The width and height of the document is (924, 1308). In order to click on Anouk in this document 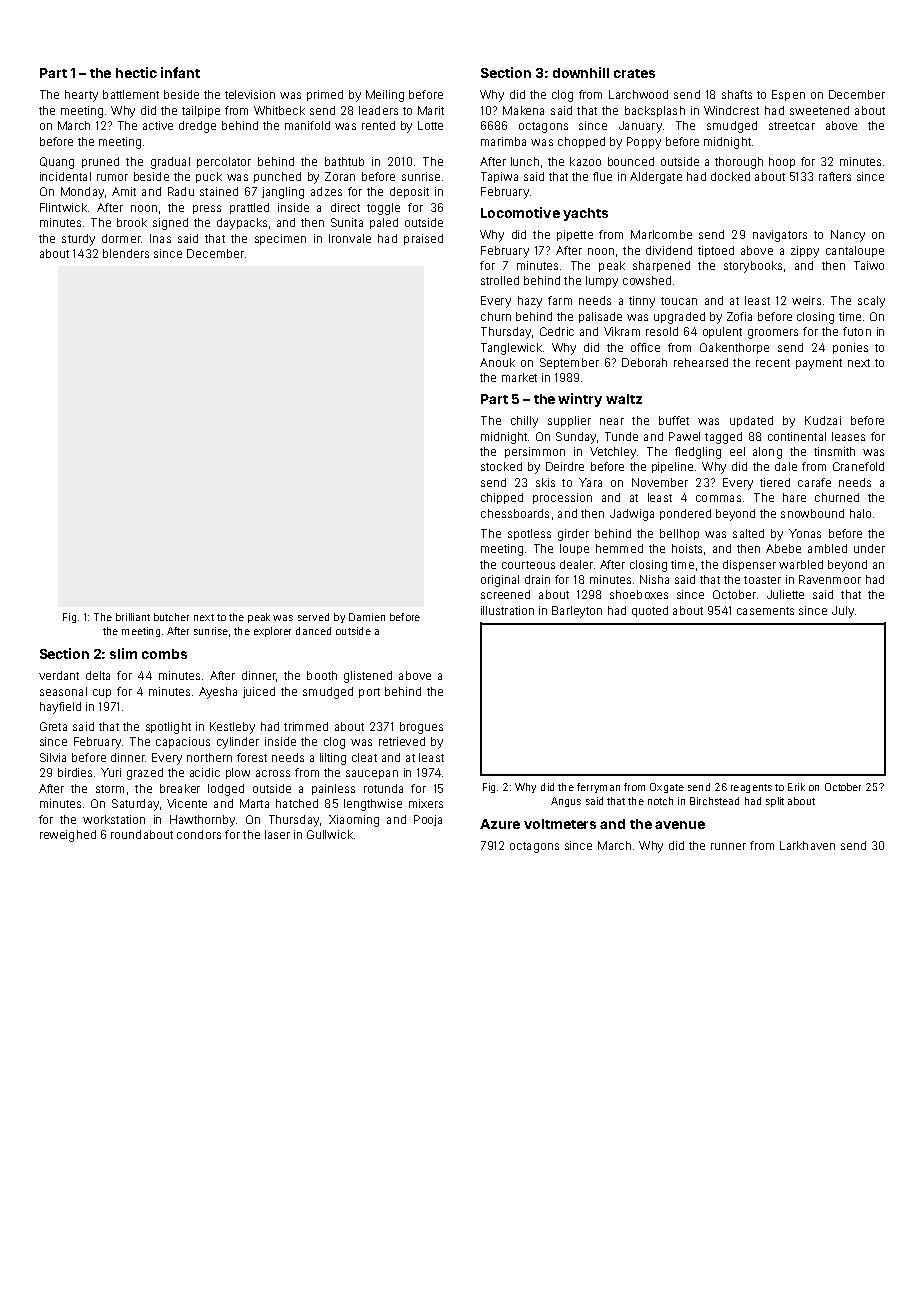, I will do `click(497, 362)`.
